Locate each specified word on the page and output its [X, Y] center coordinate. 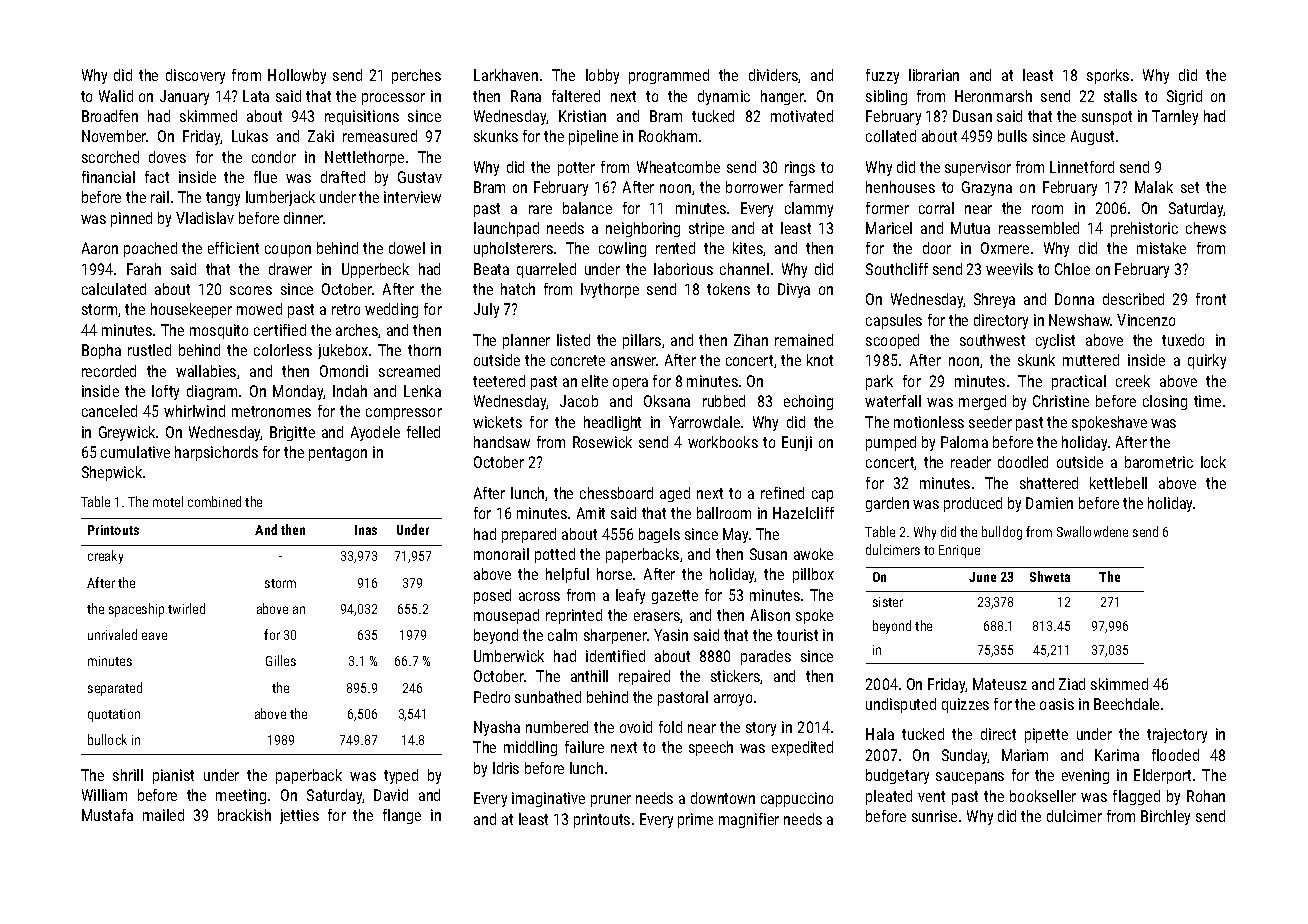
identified [615, 656]
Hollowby [297, 76]
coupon [288, 251]
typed [401, 776]
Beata [491, 269]
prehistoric [1144, 229]
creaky [105, 557]
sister [888, 602]
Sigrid [1184, 97]
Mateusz [1000, 684]
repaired [644, 677]
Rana [526, 96]
